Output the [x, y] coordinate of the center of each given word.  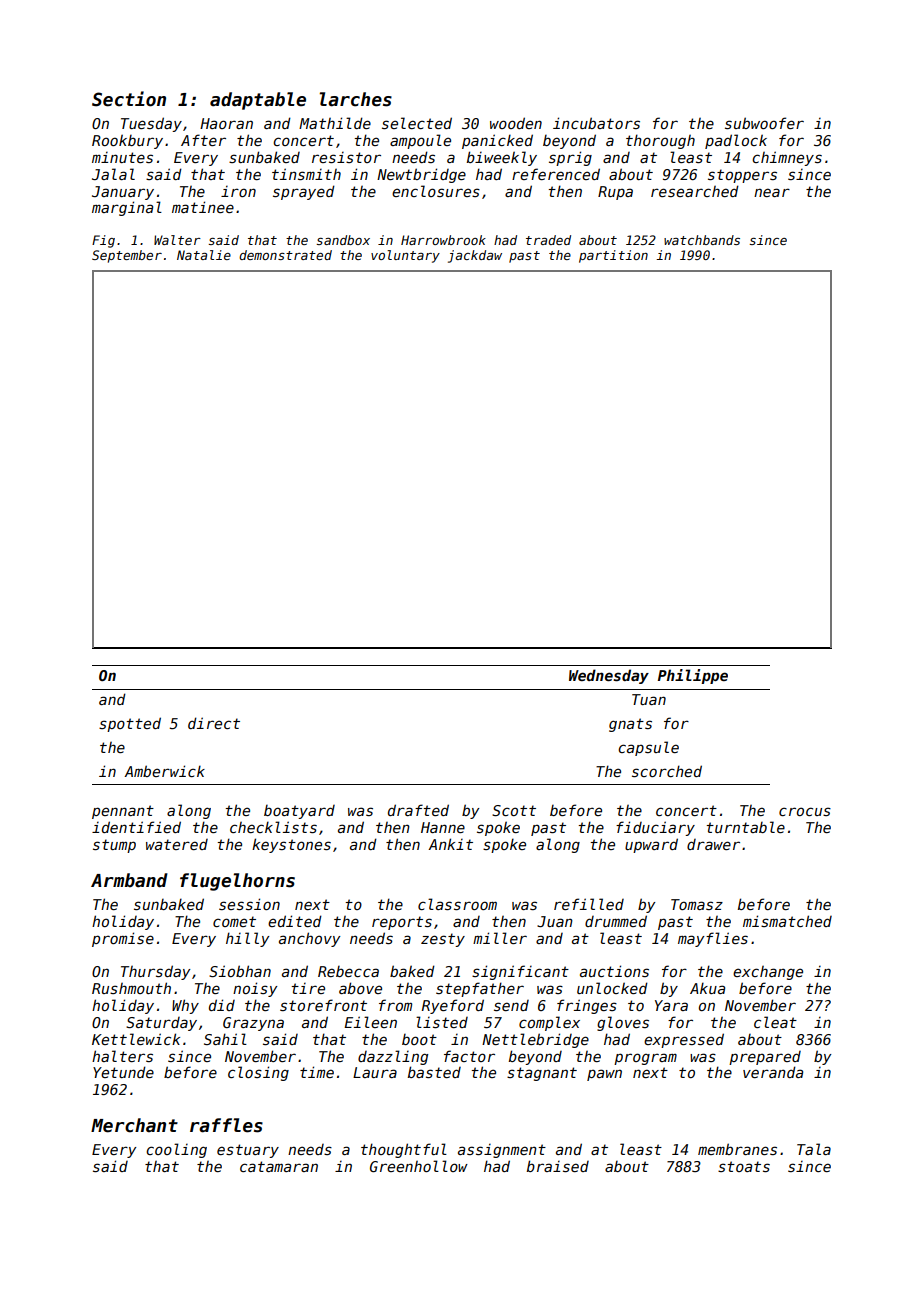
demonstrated [285, 255]
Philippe [693, 676]
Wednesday [609, 676]
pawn [604, 1075]
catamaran [279, 1166]
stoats [744, 1166]
